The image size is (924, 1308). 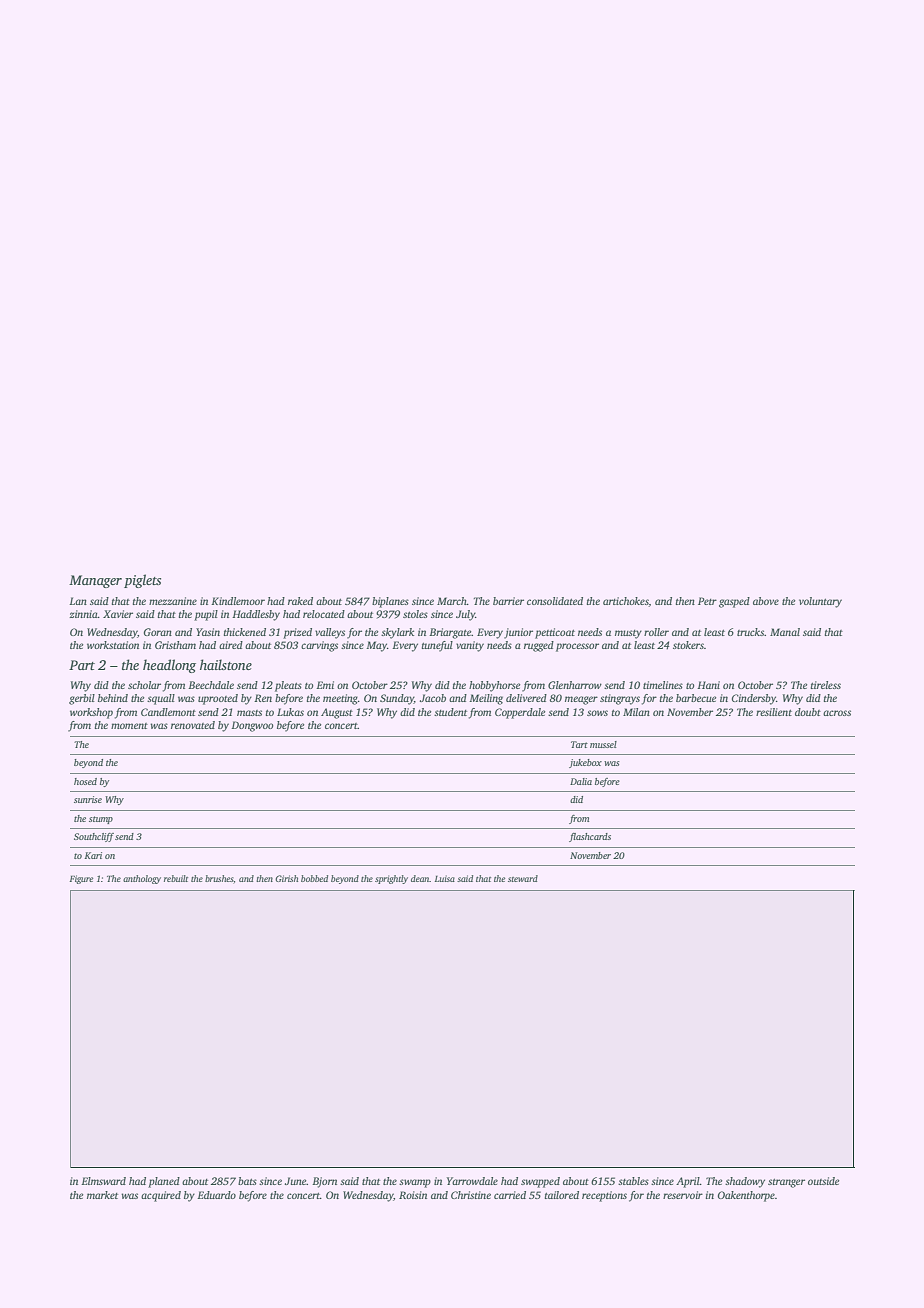 I want to click on Lukas, so click(x=290, y=712).
